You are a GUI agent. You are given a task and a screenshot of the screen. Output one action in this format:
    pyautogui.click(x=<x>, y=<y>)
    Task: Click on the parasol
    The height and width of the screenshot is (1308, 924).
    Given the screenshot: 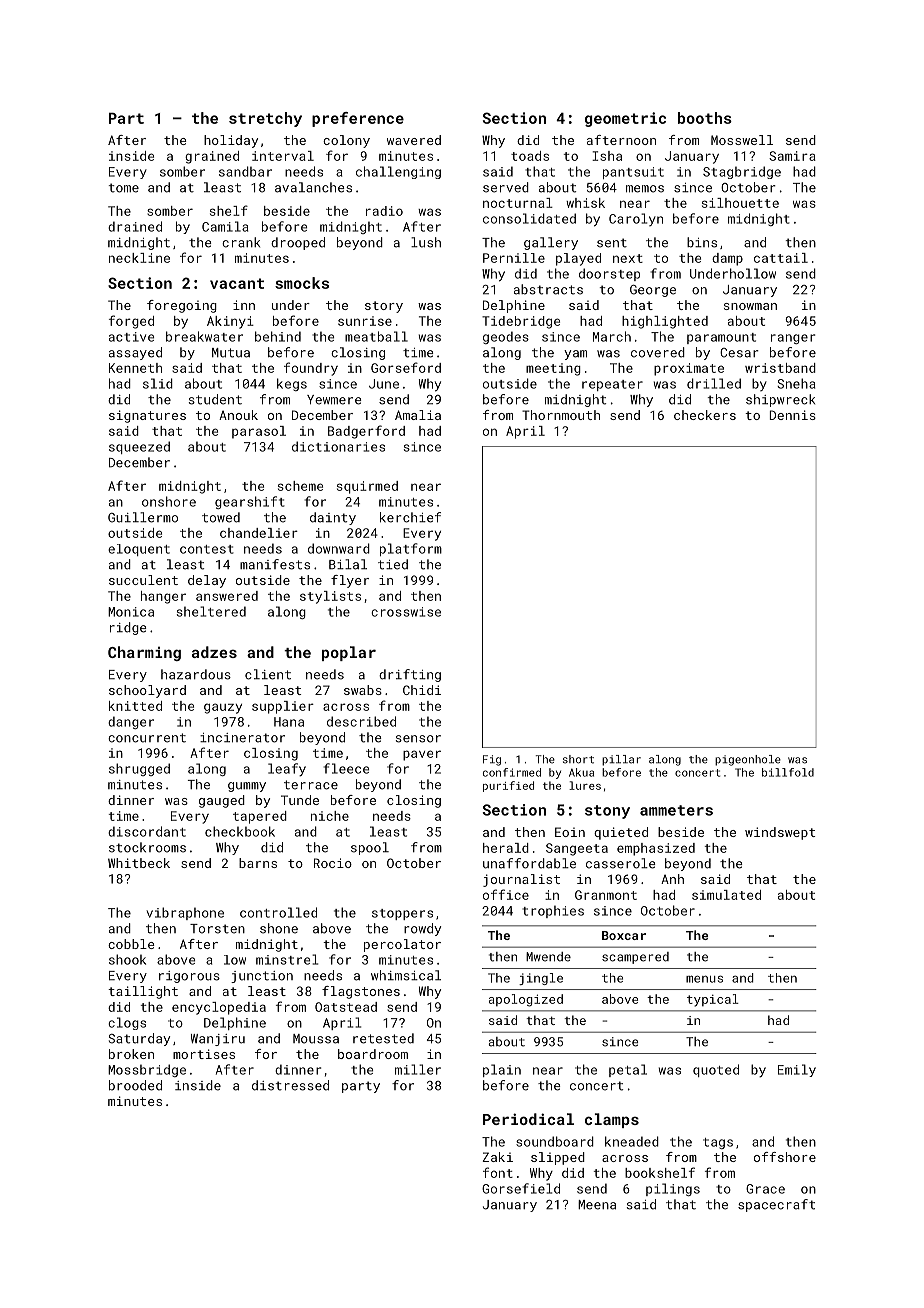 What is the action you would take?
    pyautogui.click(x=259, y=432)
